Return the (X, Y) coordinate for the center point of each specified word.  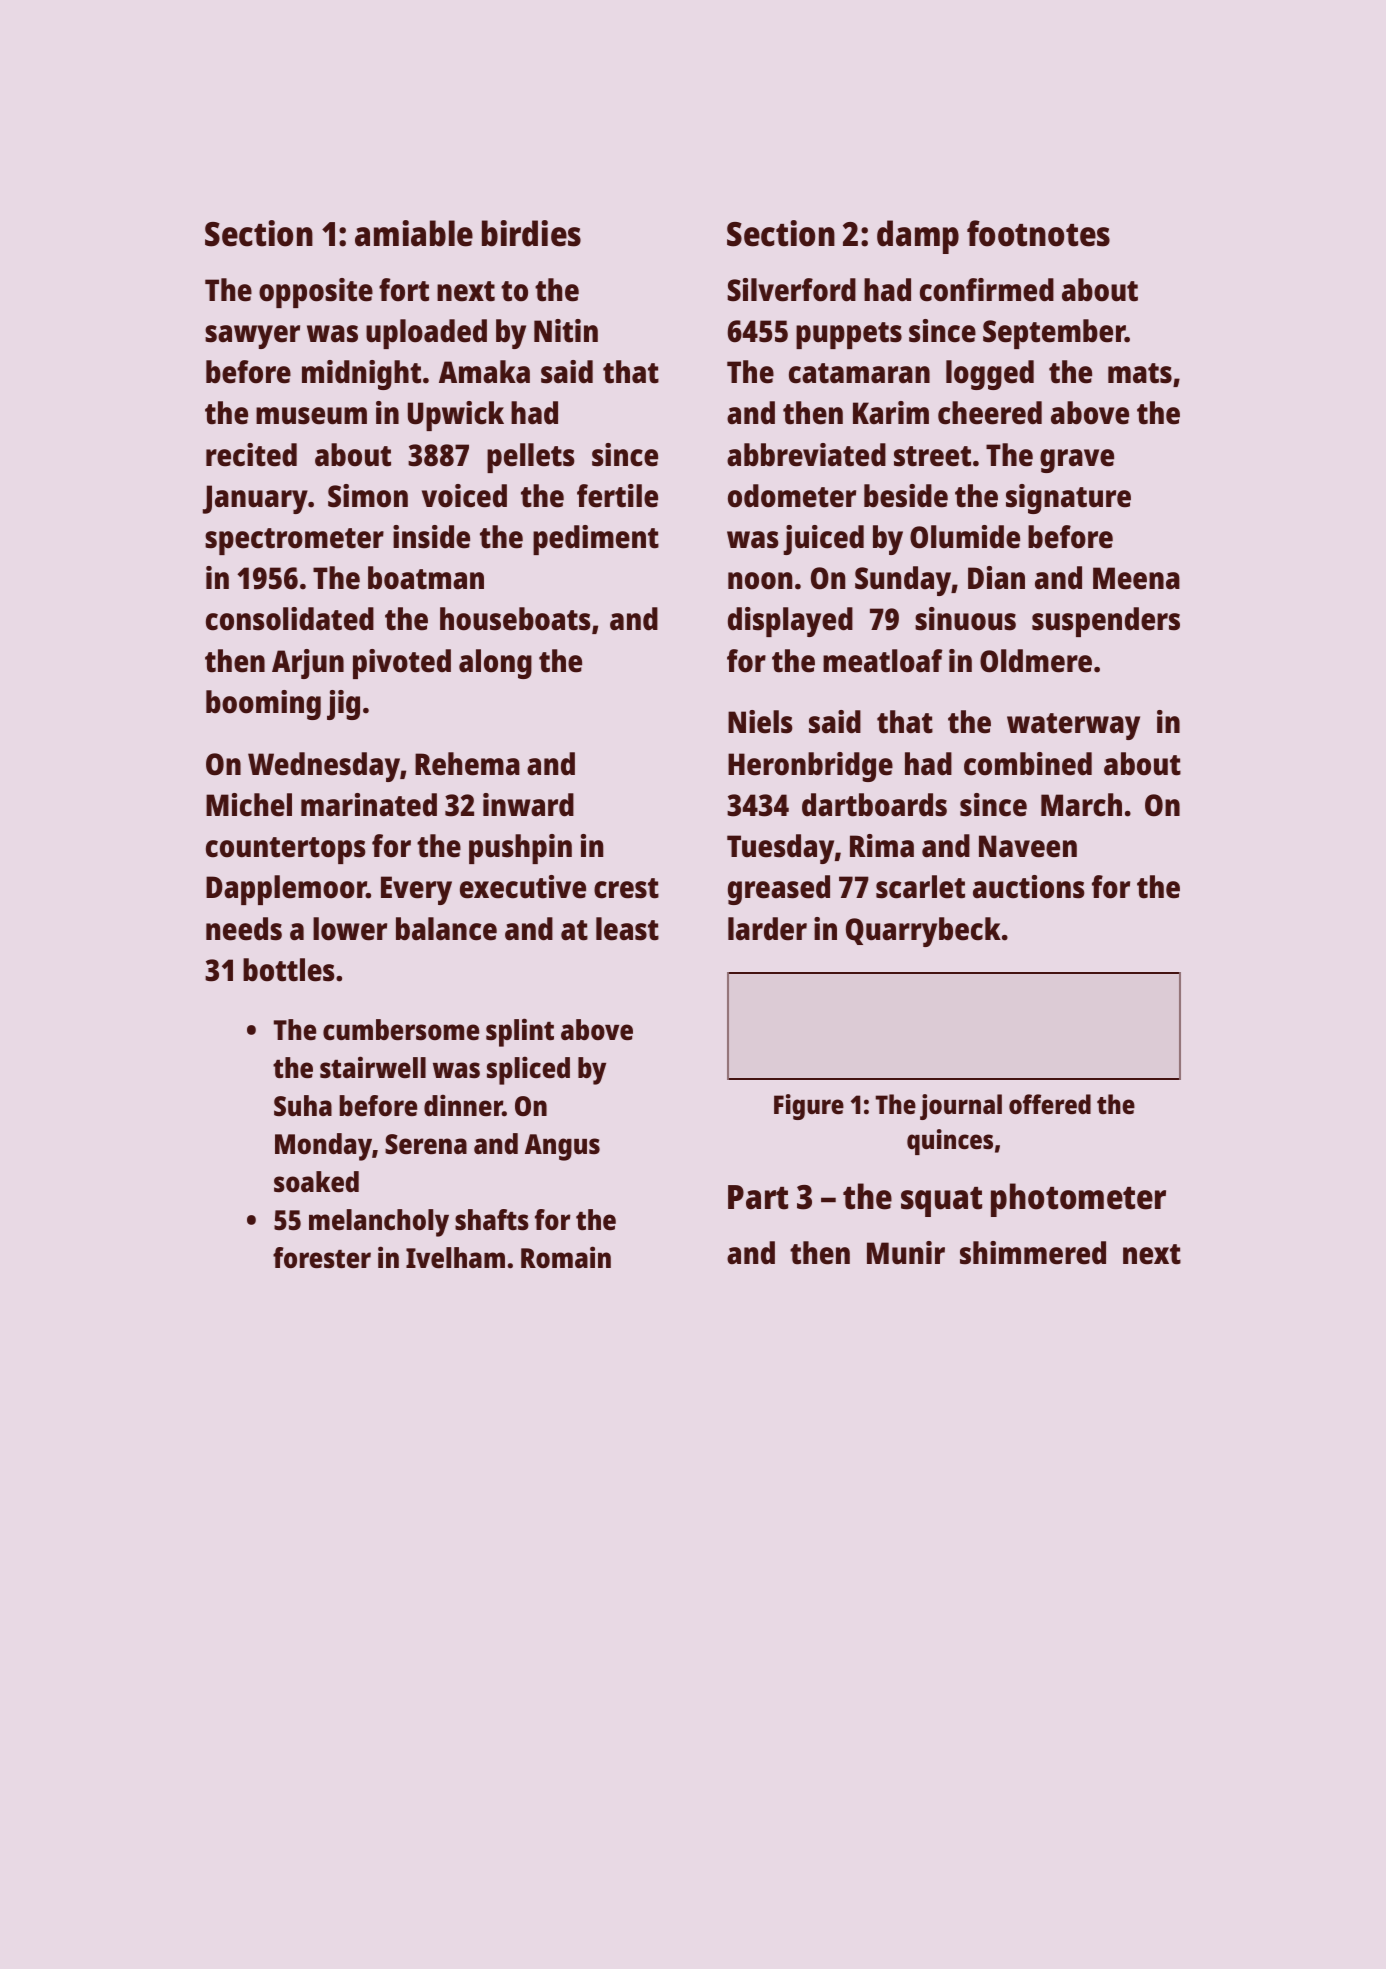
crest (626, 888)
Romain (566, 1257)
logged (990, 375)
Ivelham (455, 1258)
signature (1068, 499)
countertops (286, 850)
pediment (596, 540)
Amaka (484, 372)
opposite (316, 293)
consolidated (290, 619)
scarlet (920, 887)
